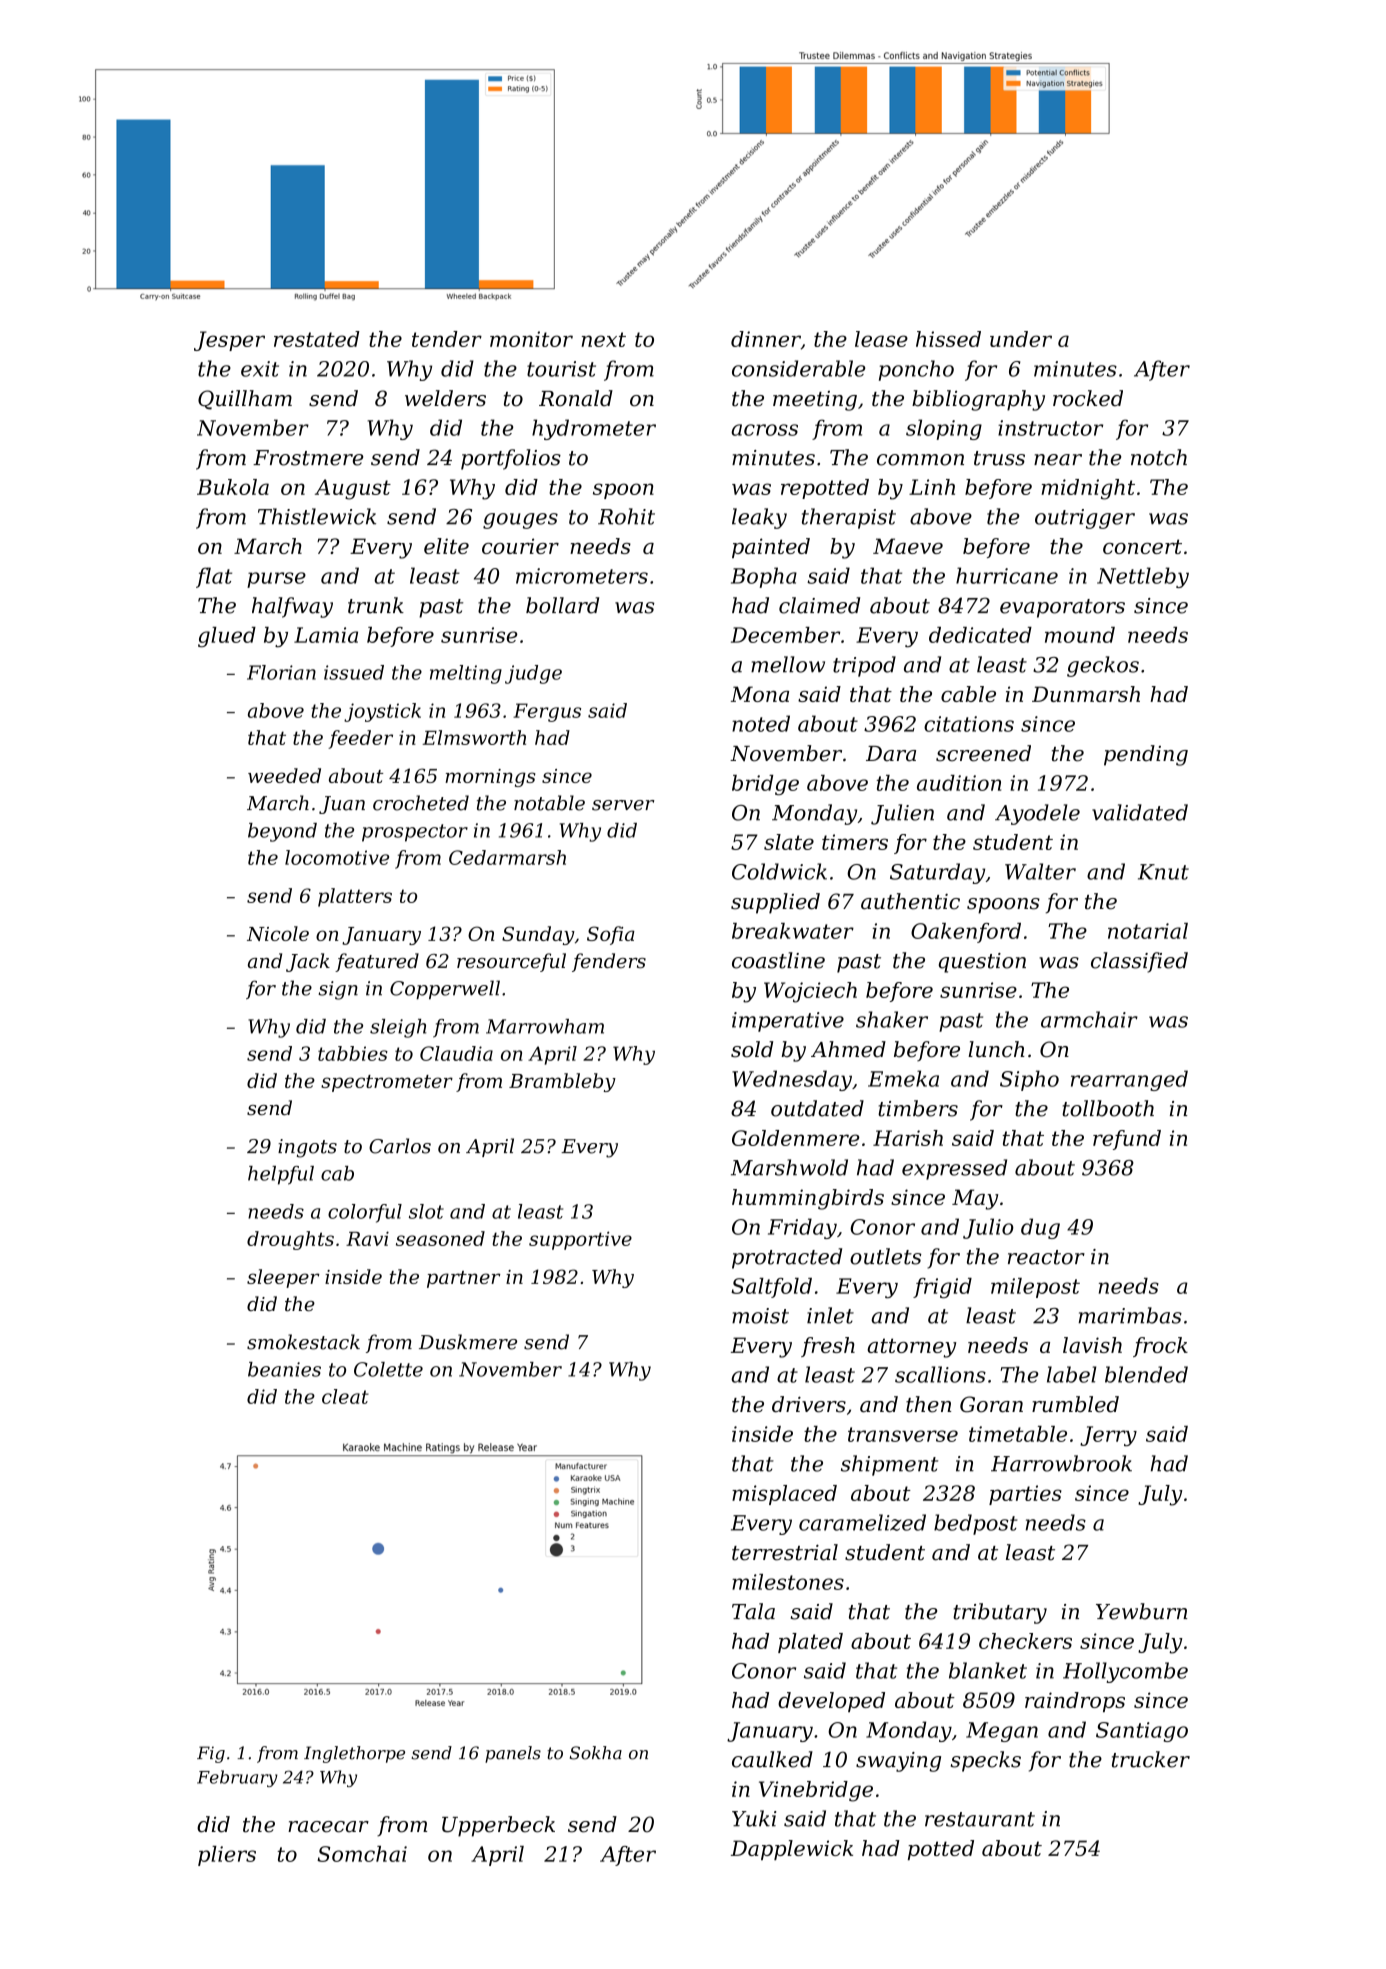 This screenshot has width=1386, height=1969. What do you see at coordinates (345, 1396) in the screenshot?
I see `cleat` at bounding box center [345, 1396].
